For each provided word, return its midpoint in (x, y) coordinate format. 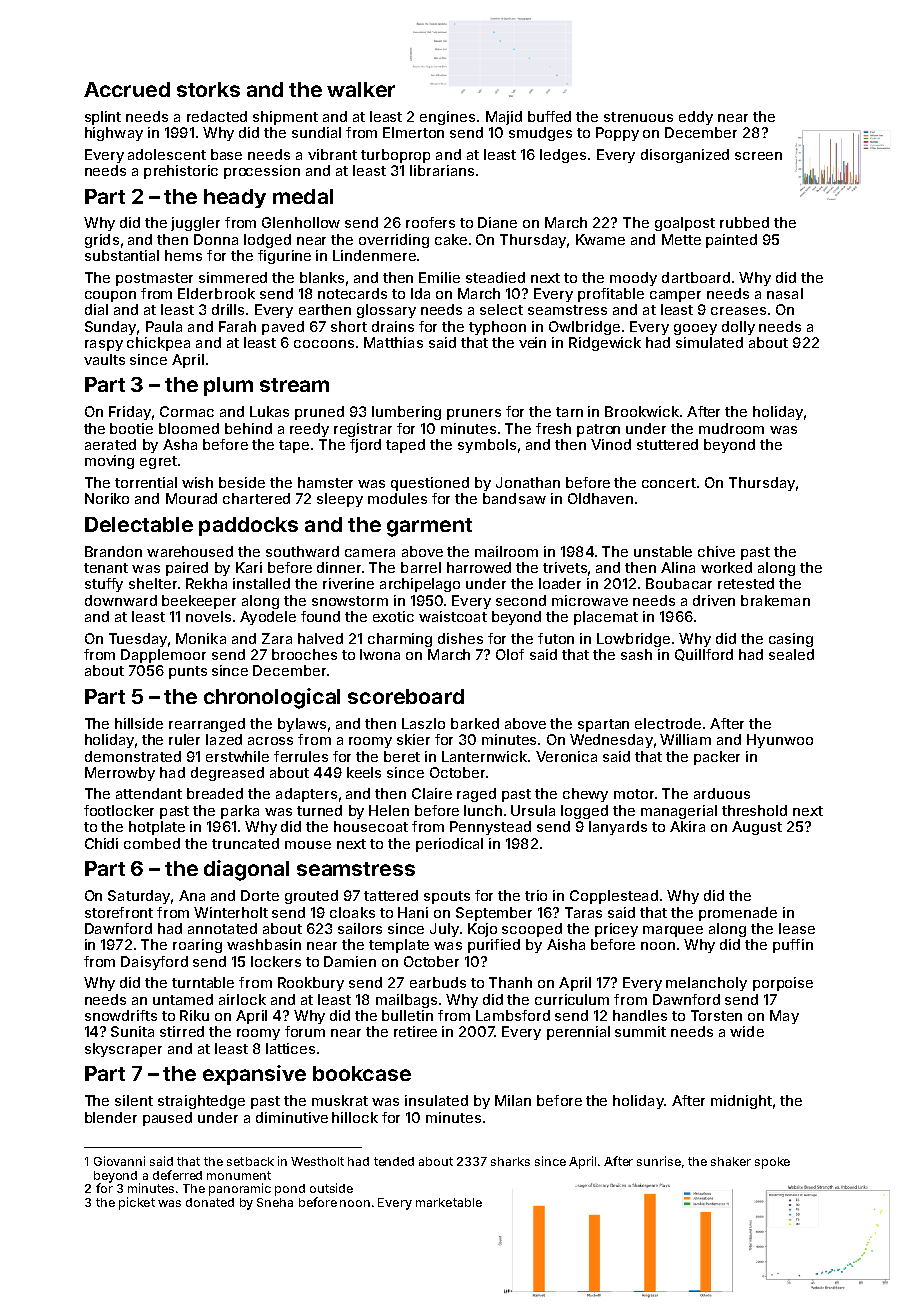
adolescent (167, 154)
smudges (540, 134)
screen (758, 156)
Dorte (260, 895)
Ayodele (268, 618)
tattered (391, 895)
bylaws (302, 725)
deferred (177, 1175)
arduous (722, 793)
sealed (791, 654)
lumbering (406, 413)
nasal (785, 293)
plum (228, 386)
